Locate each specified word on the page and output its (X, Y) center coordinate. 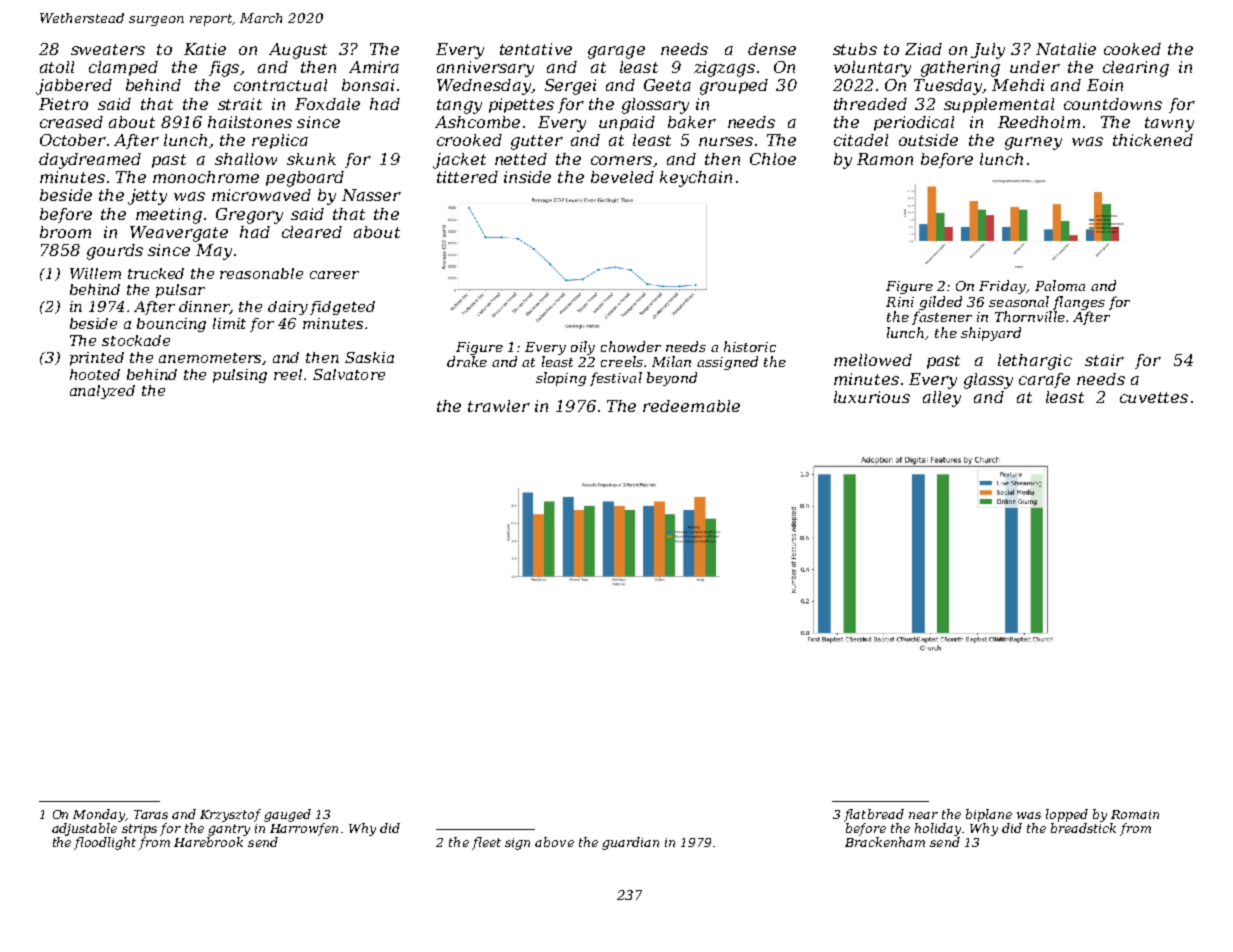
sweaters (108, 49)
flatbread (874, 815)
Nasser (371, 195)
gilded (940, 303)
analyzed (102, 392)
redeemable (691, 406)
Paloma (1060, 285)
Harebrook (208, 842)
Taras (151, 814)
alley (942, 399)
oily (583, 348)
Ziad (923, 49)
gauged (287, 815)
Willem (95, 273)
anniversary (485, 69)
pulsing (240, 376)
